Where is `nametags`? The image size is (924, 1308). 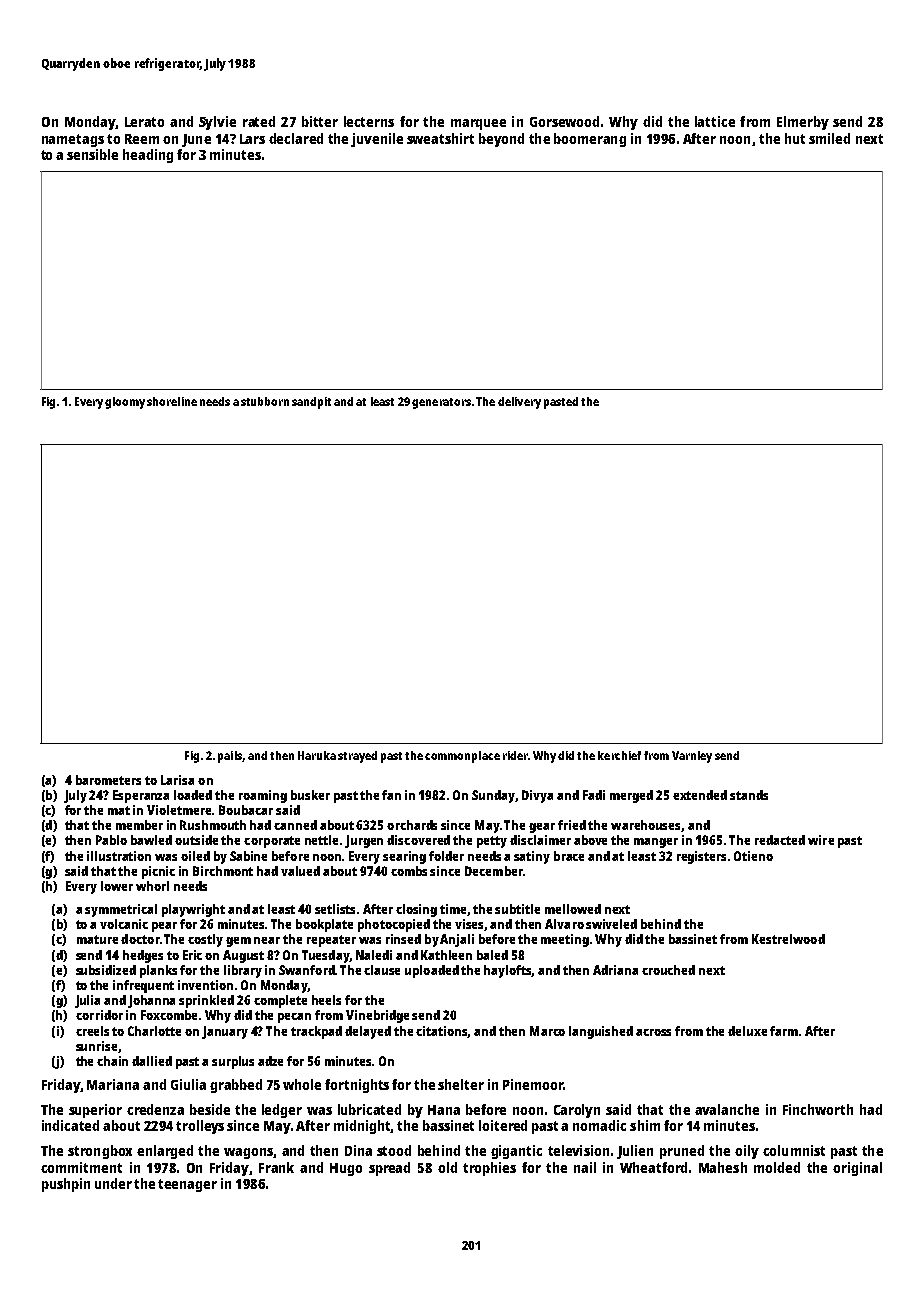 nametags is located at coordinates (73, 140).
